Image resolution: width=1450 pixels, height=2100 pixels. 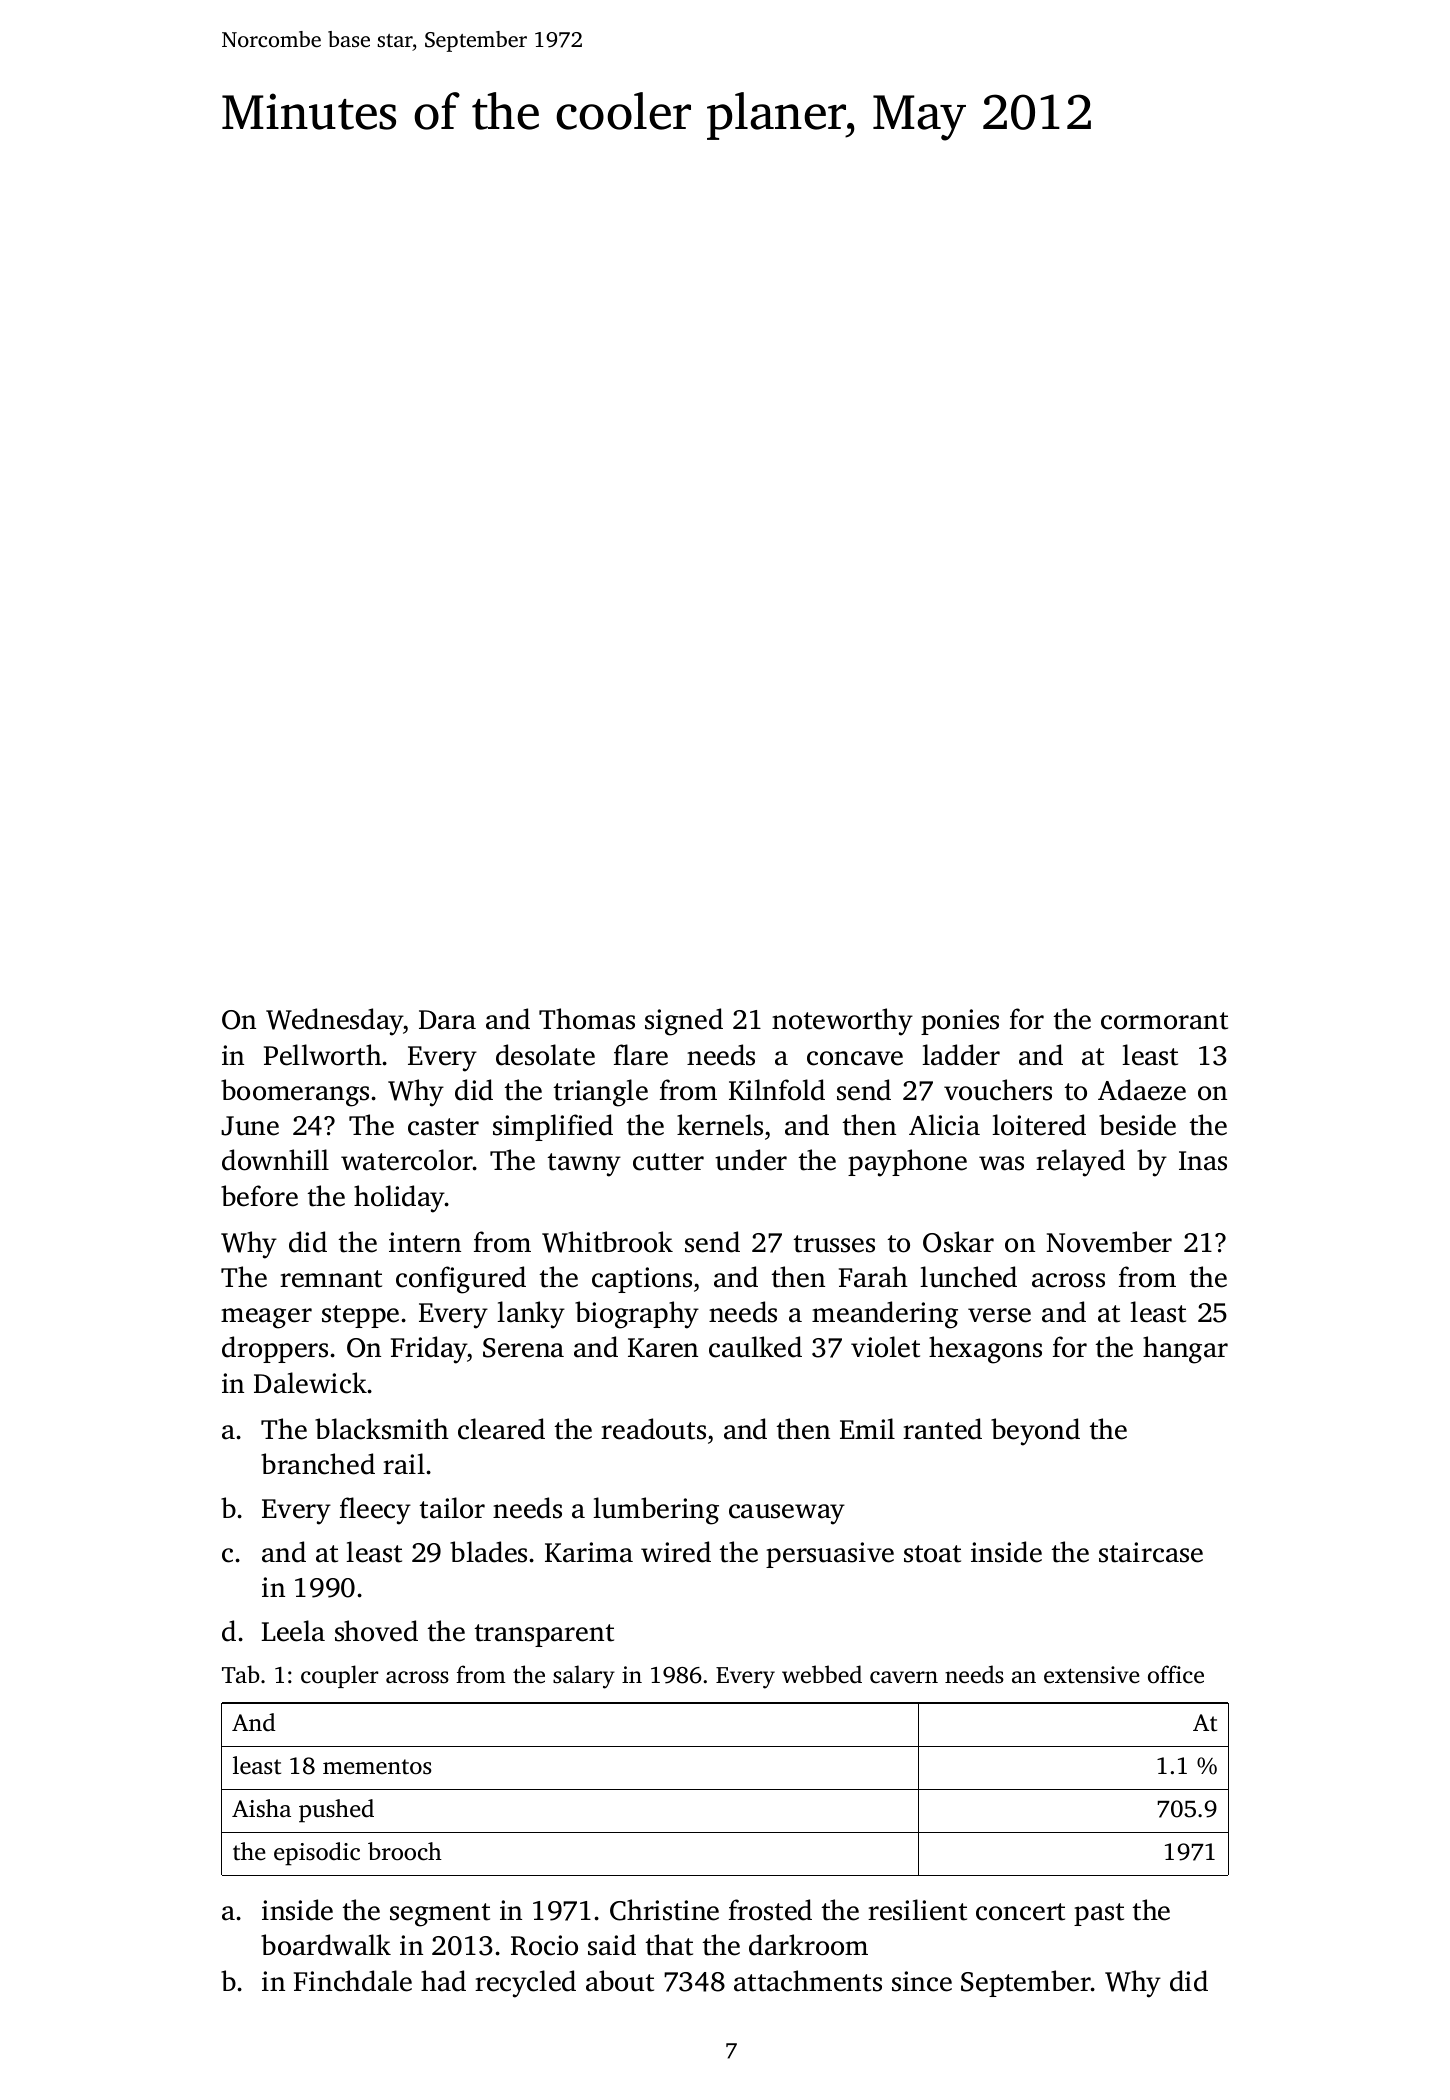 I want to click on tawny, so click(x=584, y=1165).
